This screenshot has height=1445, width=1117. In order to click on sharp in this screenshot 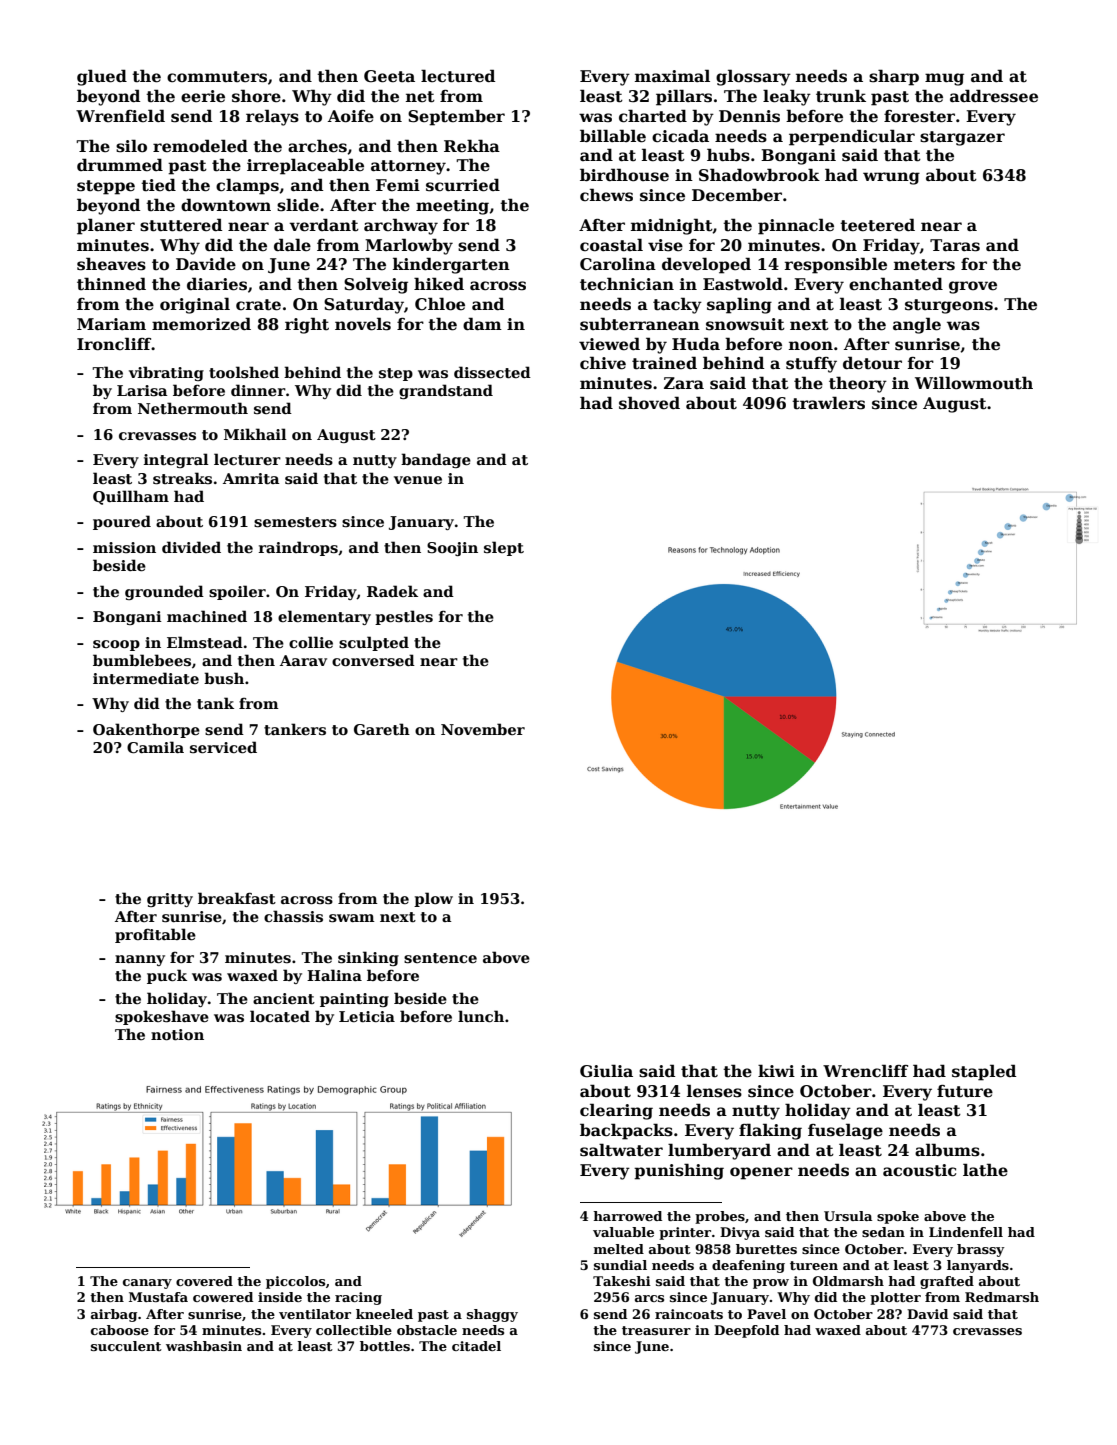, I will do `click(894, 77)`.
